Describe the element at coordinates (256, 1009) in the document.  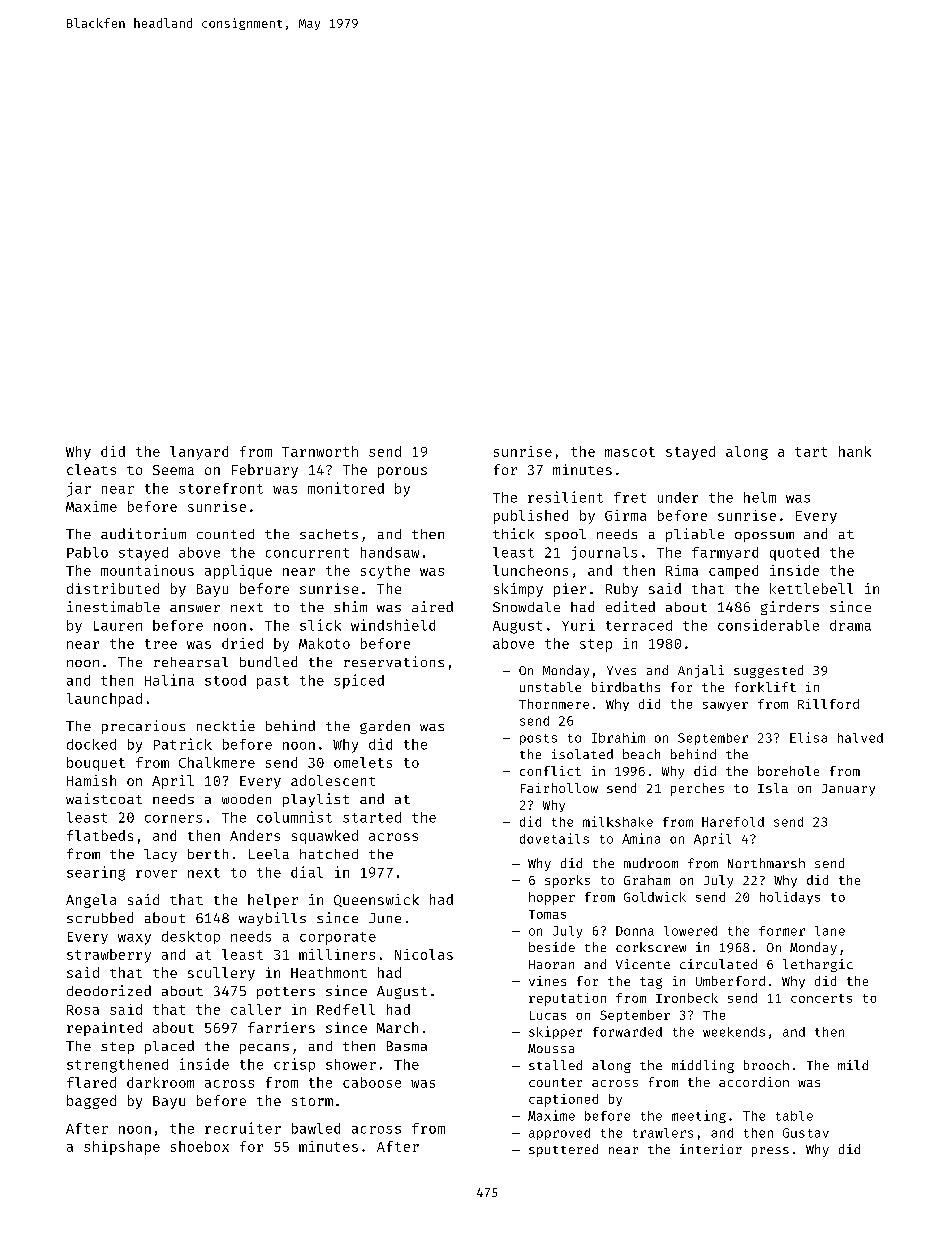
I see `caller` at that location.
